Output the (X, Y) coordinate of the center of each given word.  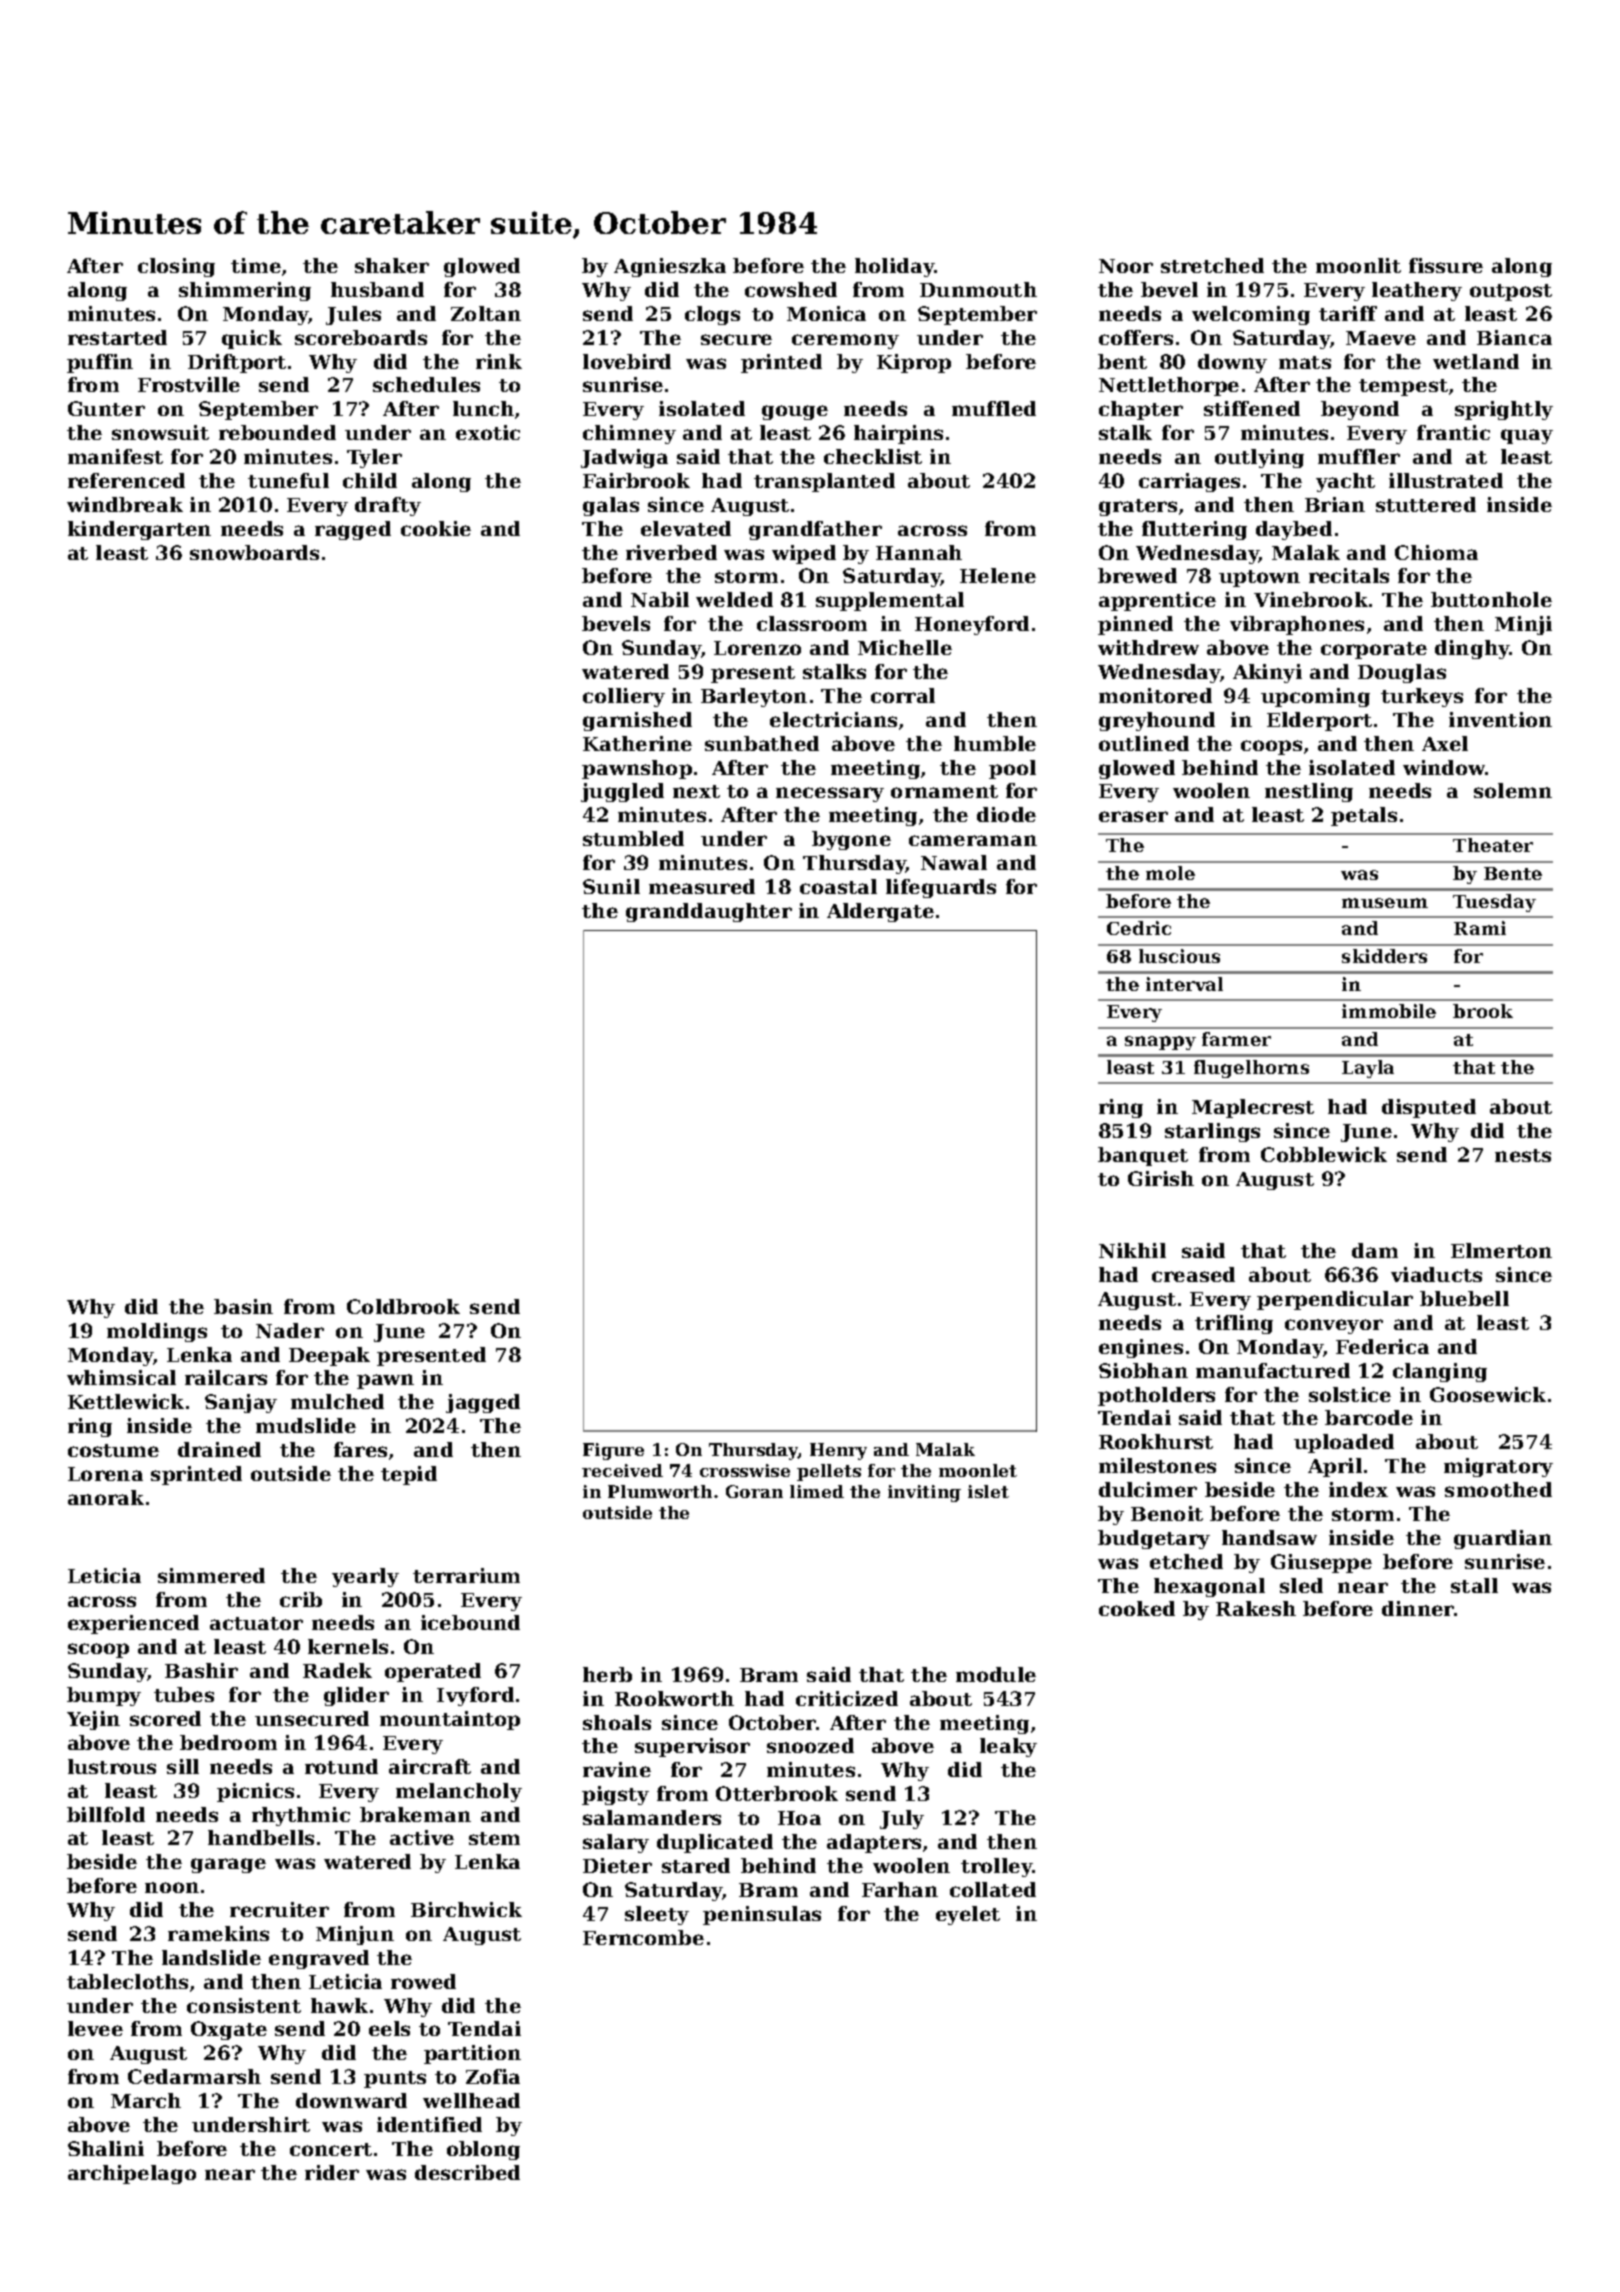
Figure (613, 1451)
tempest (1403, 387)
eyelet (968, 1915)
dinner (1418, 1608)
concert (331, 2149)
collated (993, 1889)
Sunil (611, 886)
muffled (994, 408)
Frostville (189, 384)
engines (1141, 1348)
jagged (483, 1403)
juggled (622, 792)
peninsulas (762, 1915)
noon (172, 1887)
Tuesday (1494, 903)
